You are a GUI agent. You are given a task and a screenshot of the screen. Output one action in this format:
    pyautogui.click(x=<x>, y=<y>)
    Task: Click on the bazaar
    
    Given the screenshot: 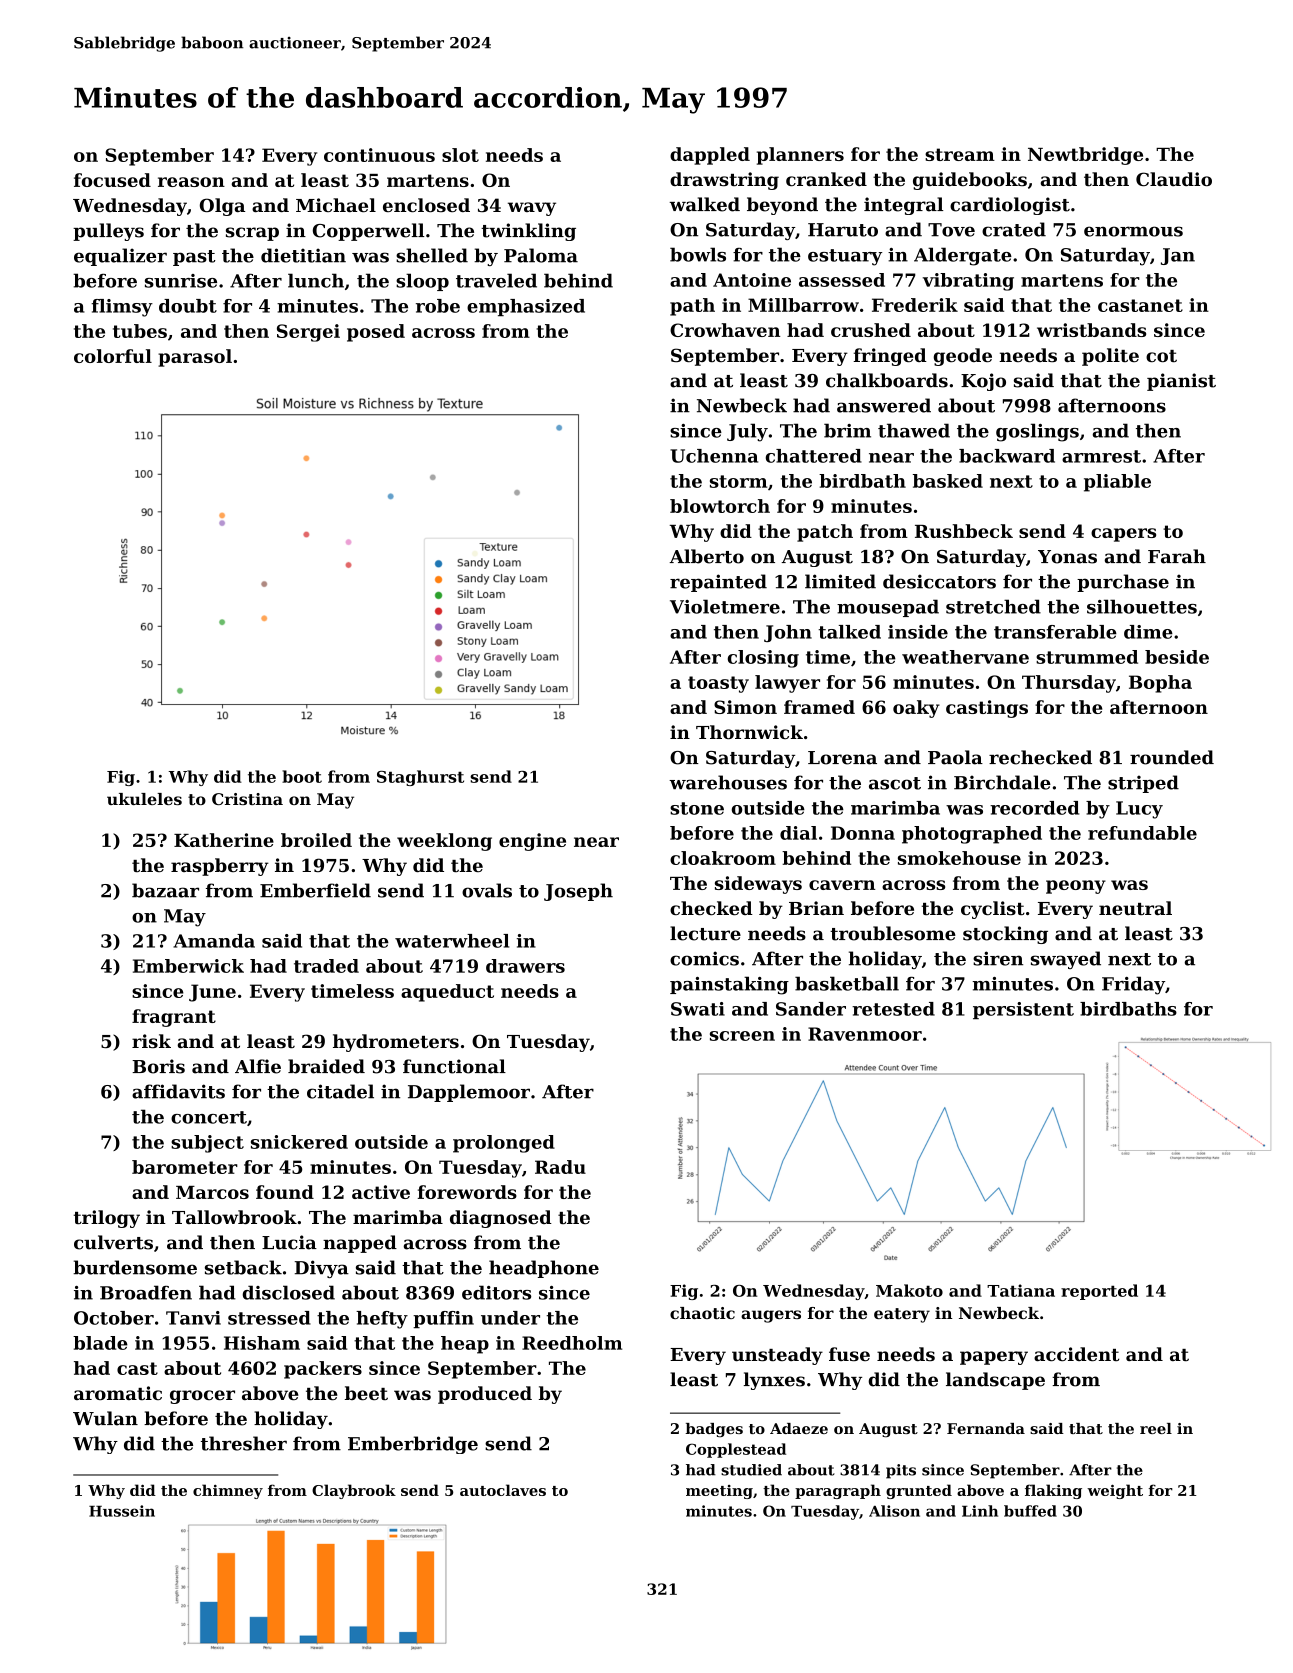 What is the action you would take?
    pyautogui.click(x=165, y=890)
